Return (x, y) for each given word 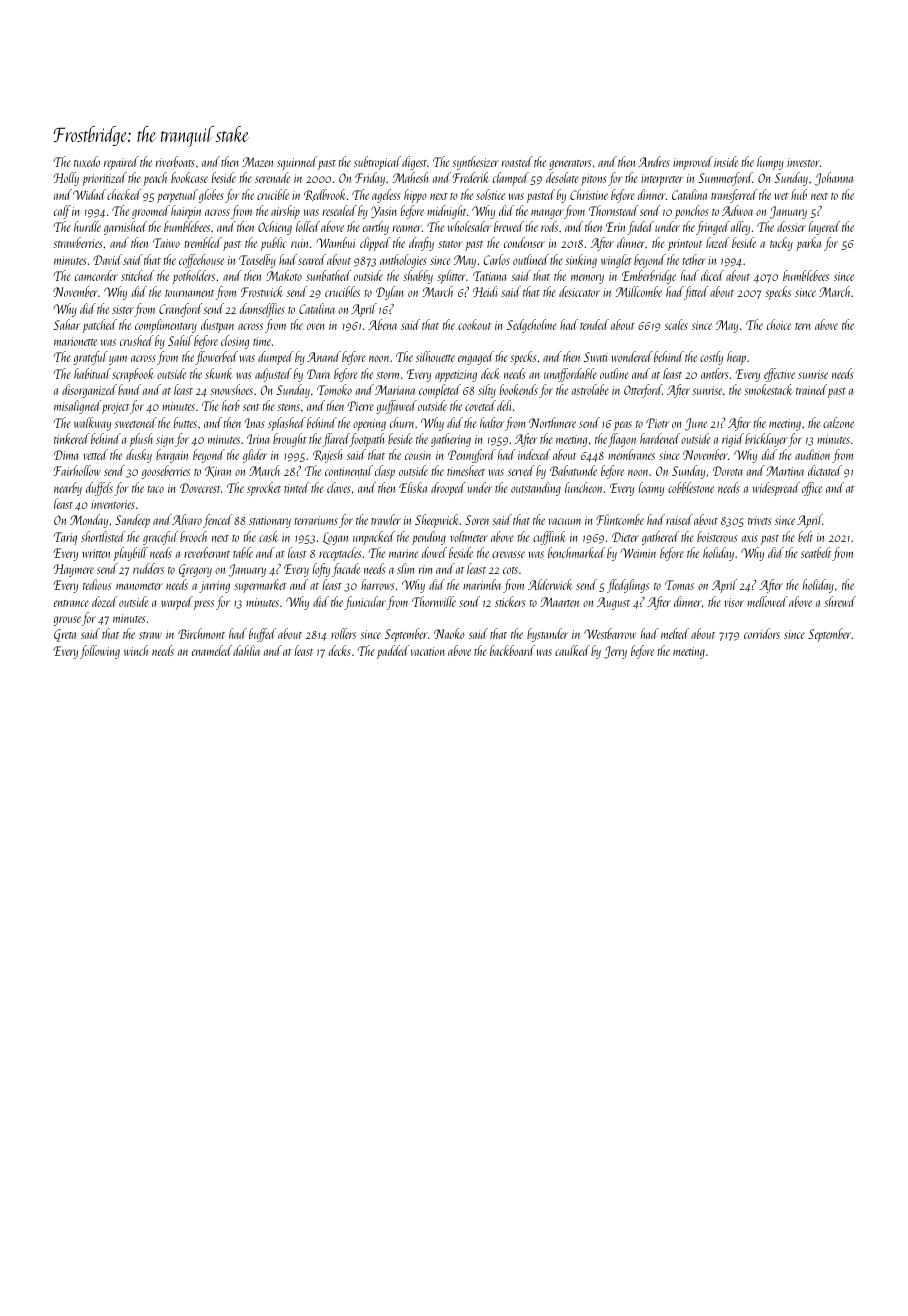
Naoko (449, 633)
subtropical (377, 163)
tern (803, 326)
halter (492, 422)
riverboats (175, 161)
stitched (138, 275)
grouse (67, 621)
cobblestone (691, 487)
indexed (534, 454)
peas (623, 426)
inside (726, 161)
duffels (99, 489)
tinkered (72, 438)
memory (587, 279)
